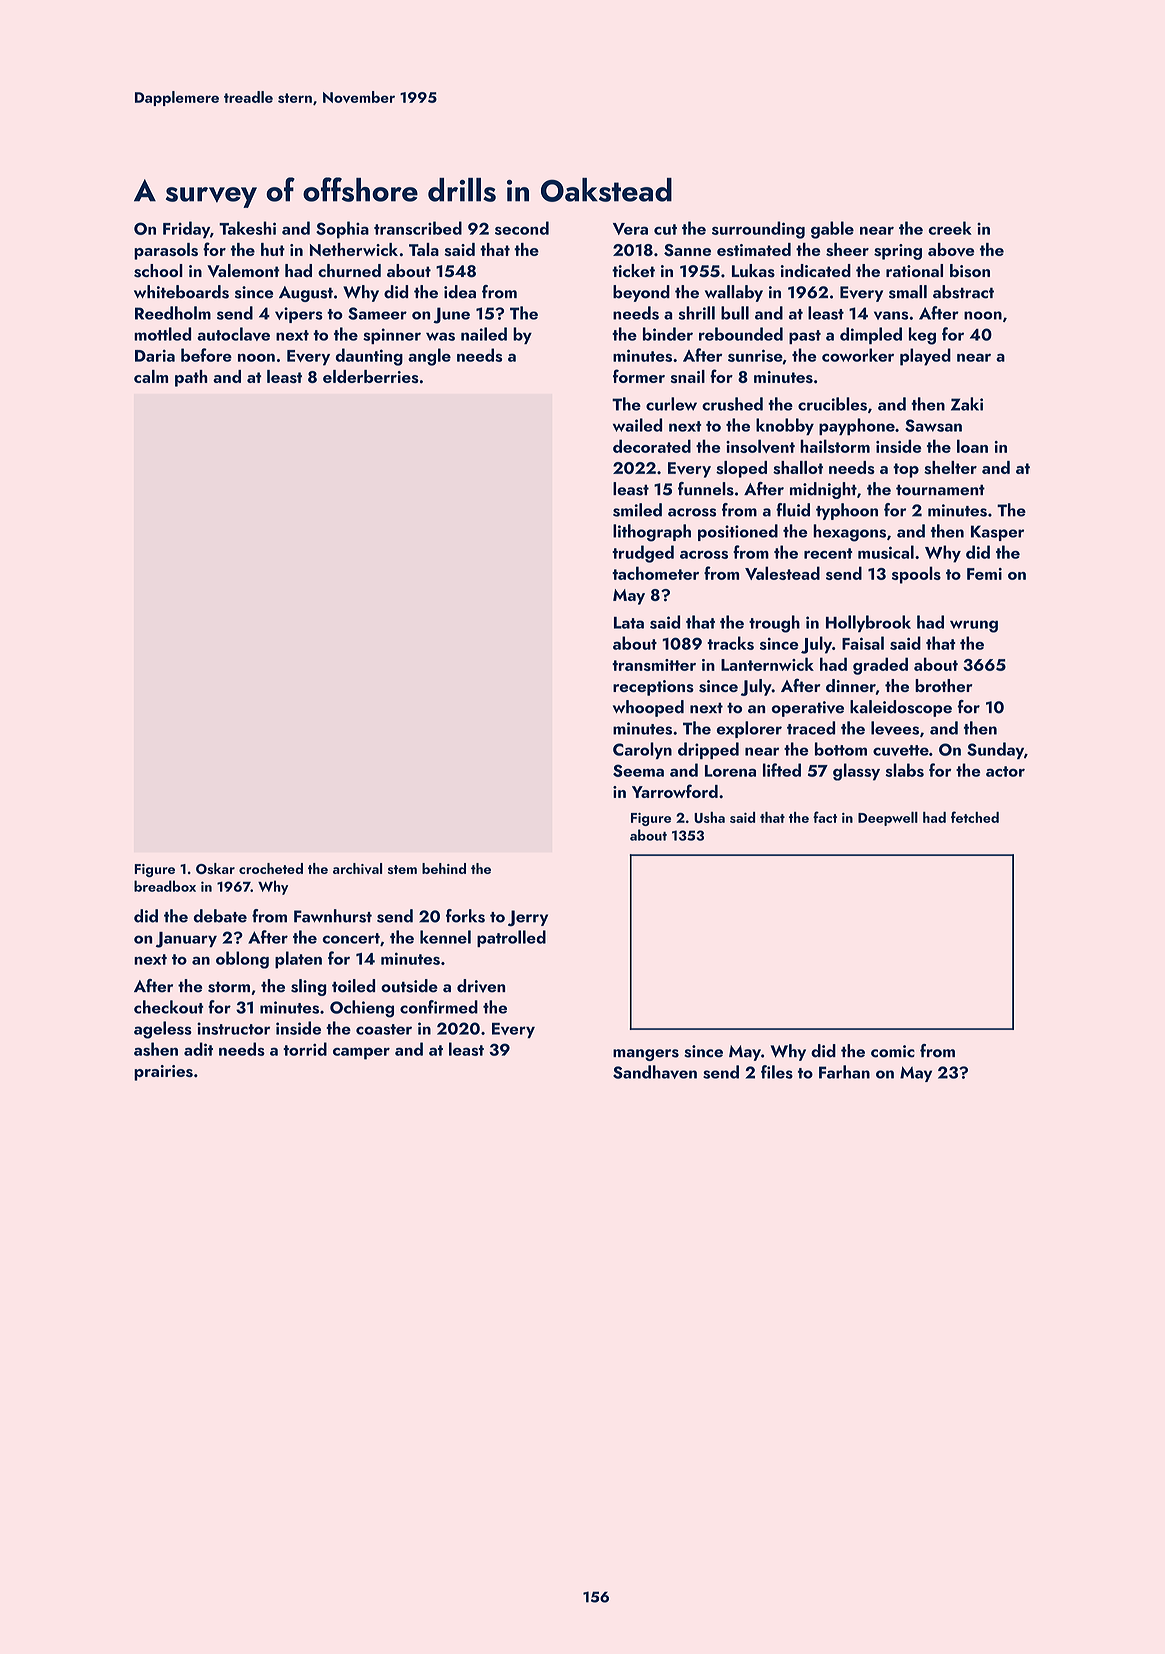 The image size is (1165, 1654). I want to click on decorated, so click(652, 446).
